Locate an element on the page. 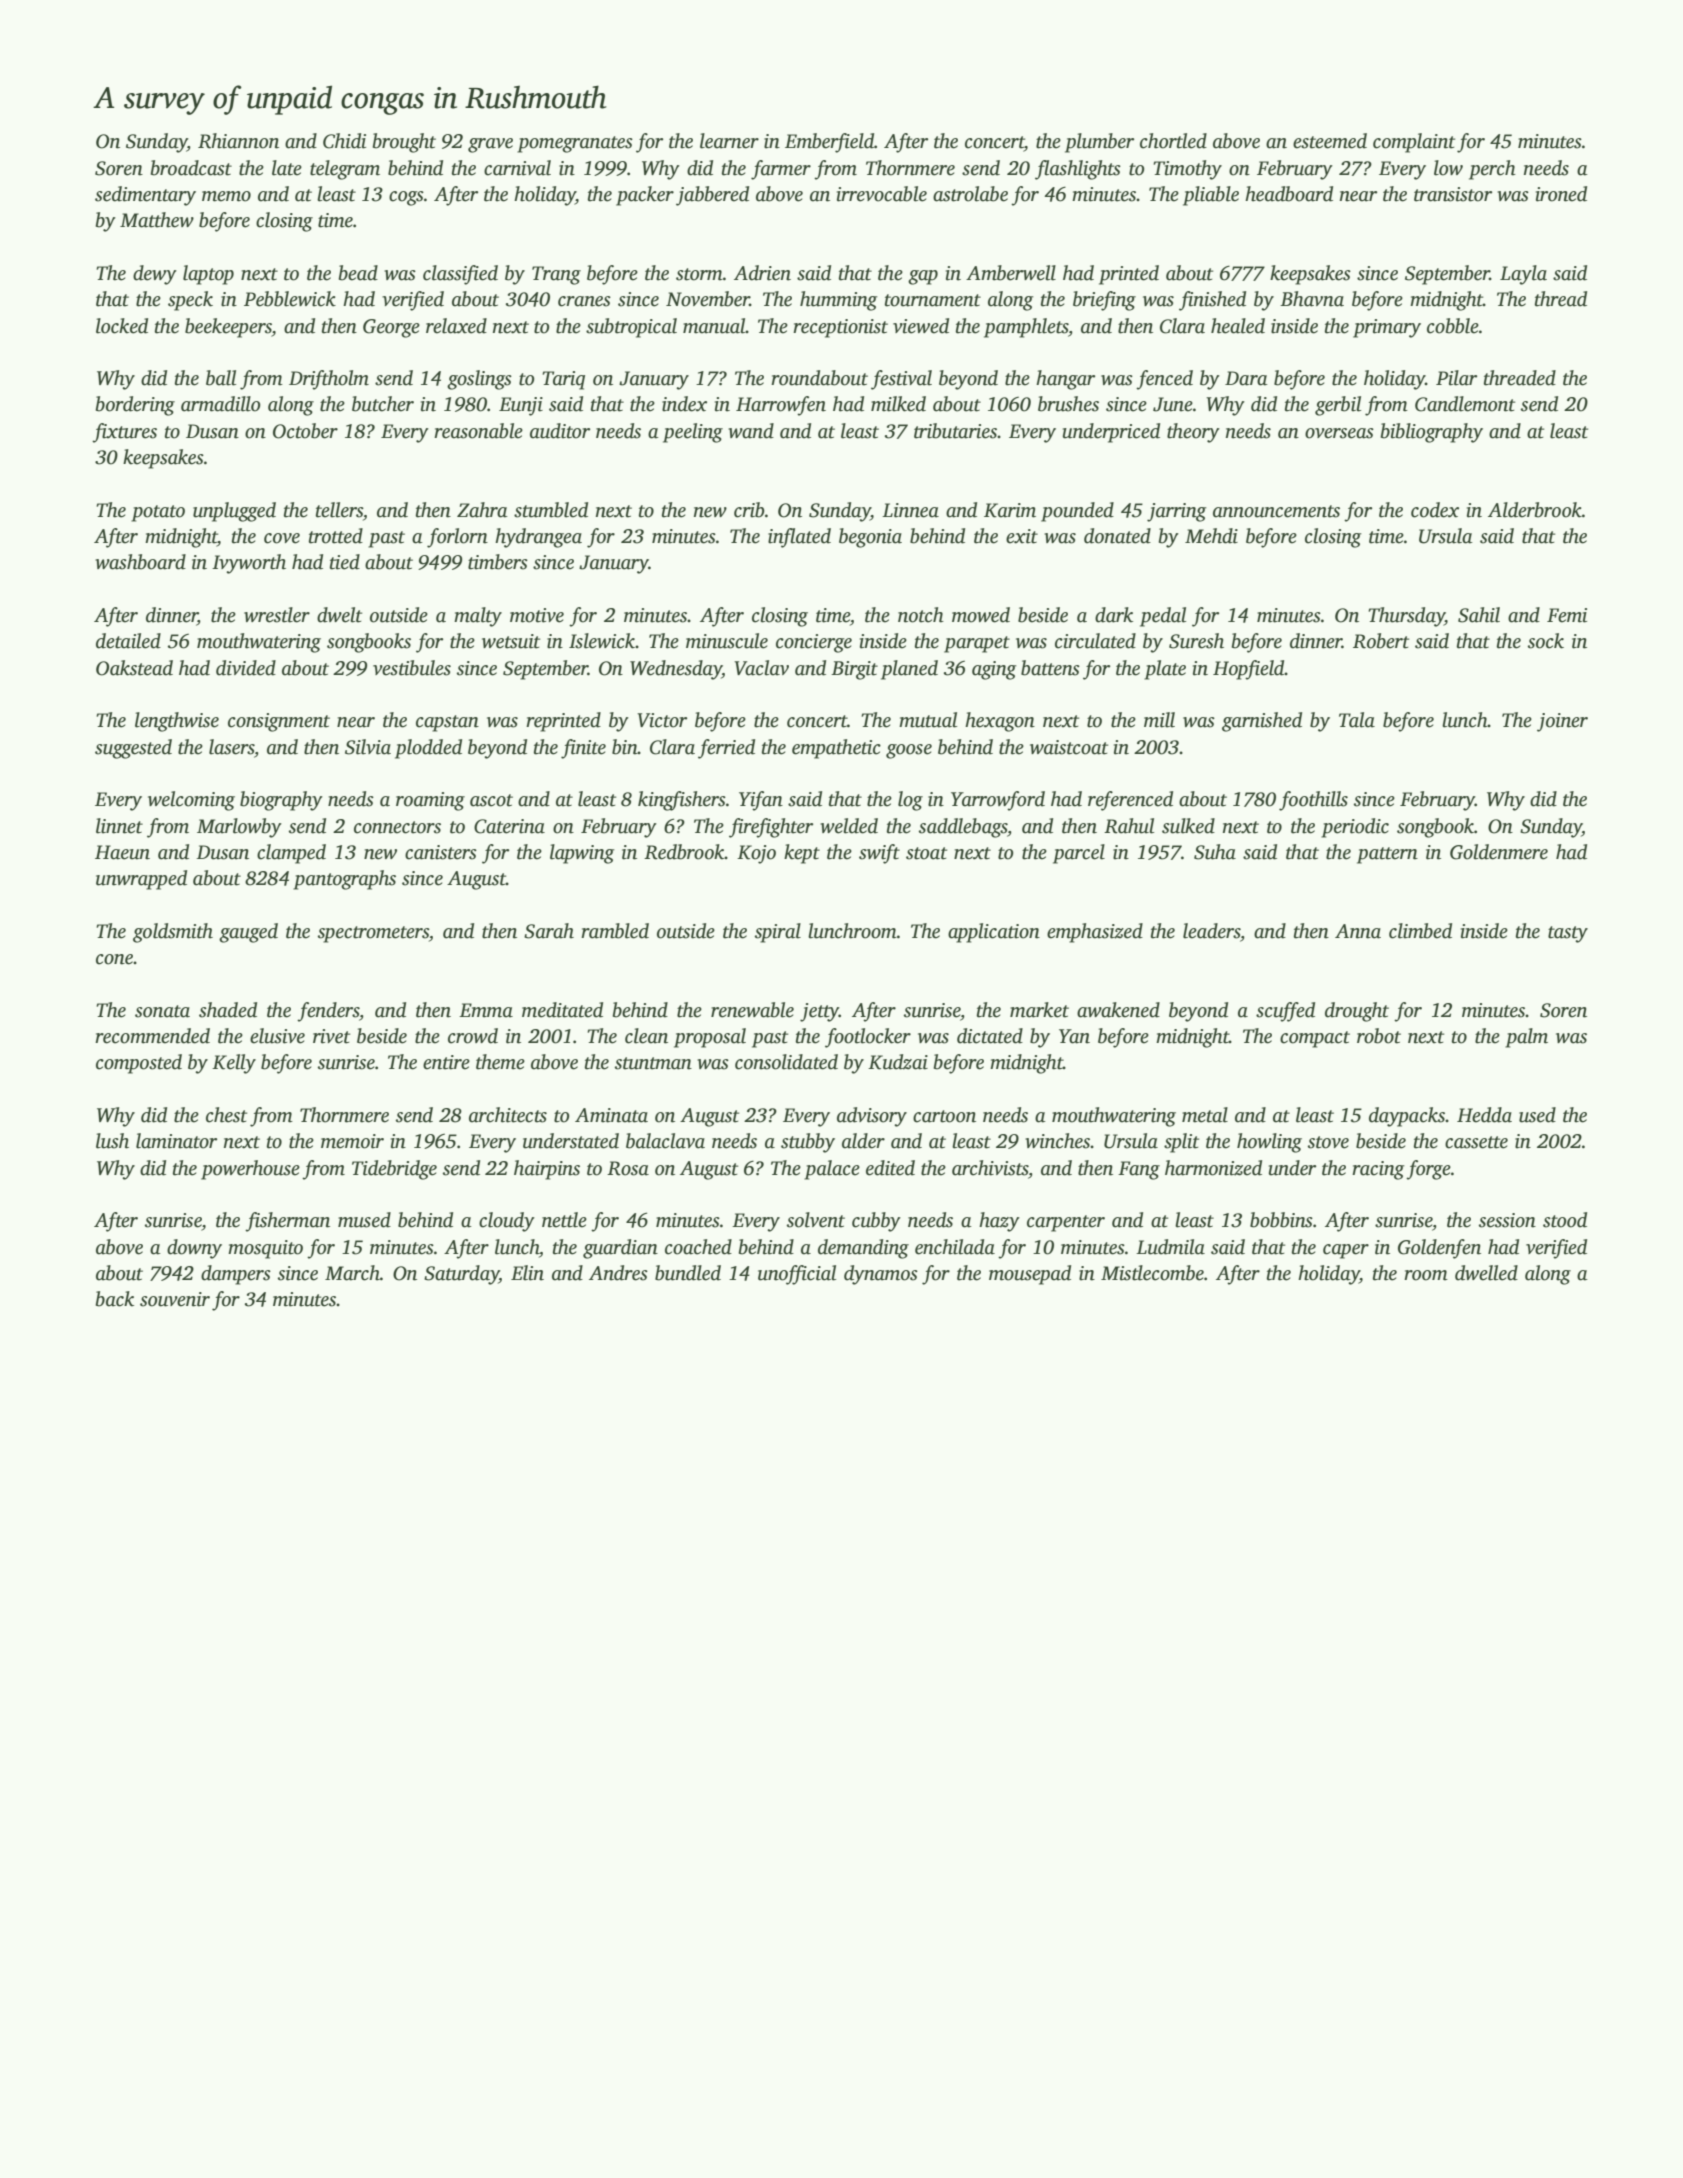 The image size is (1683, 2178). Saturday is located at coordinates (461, 1275).
